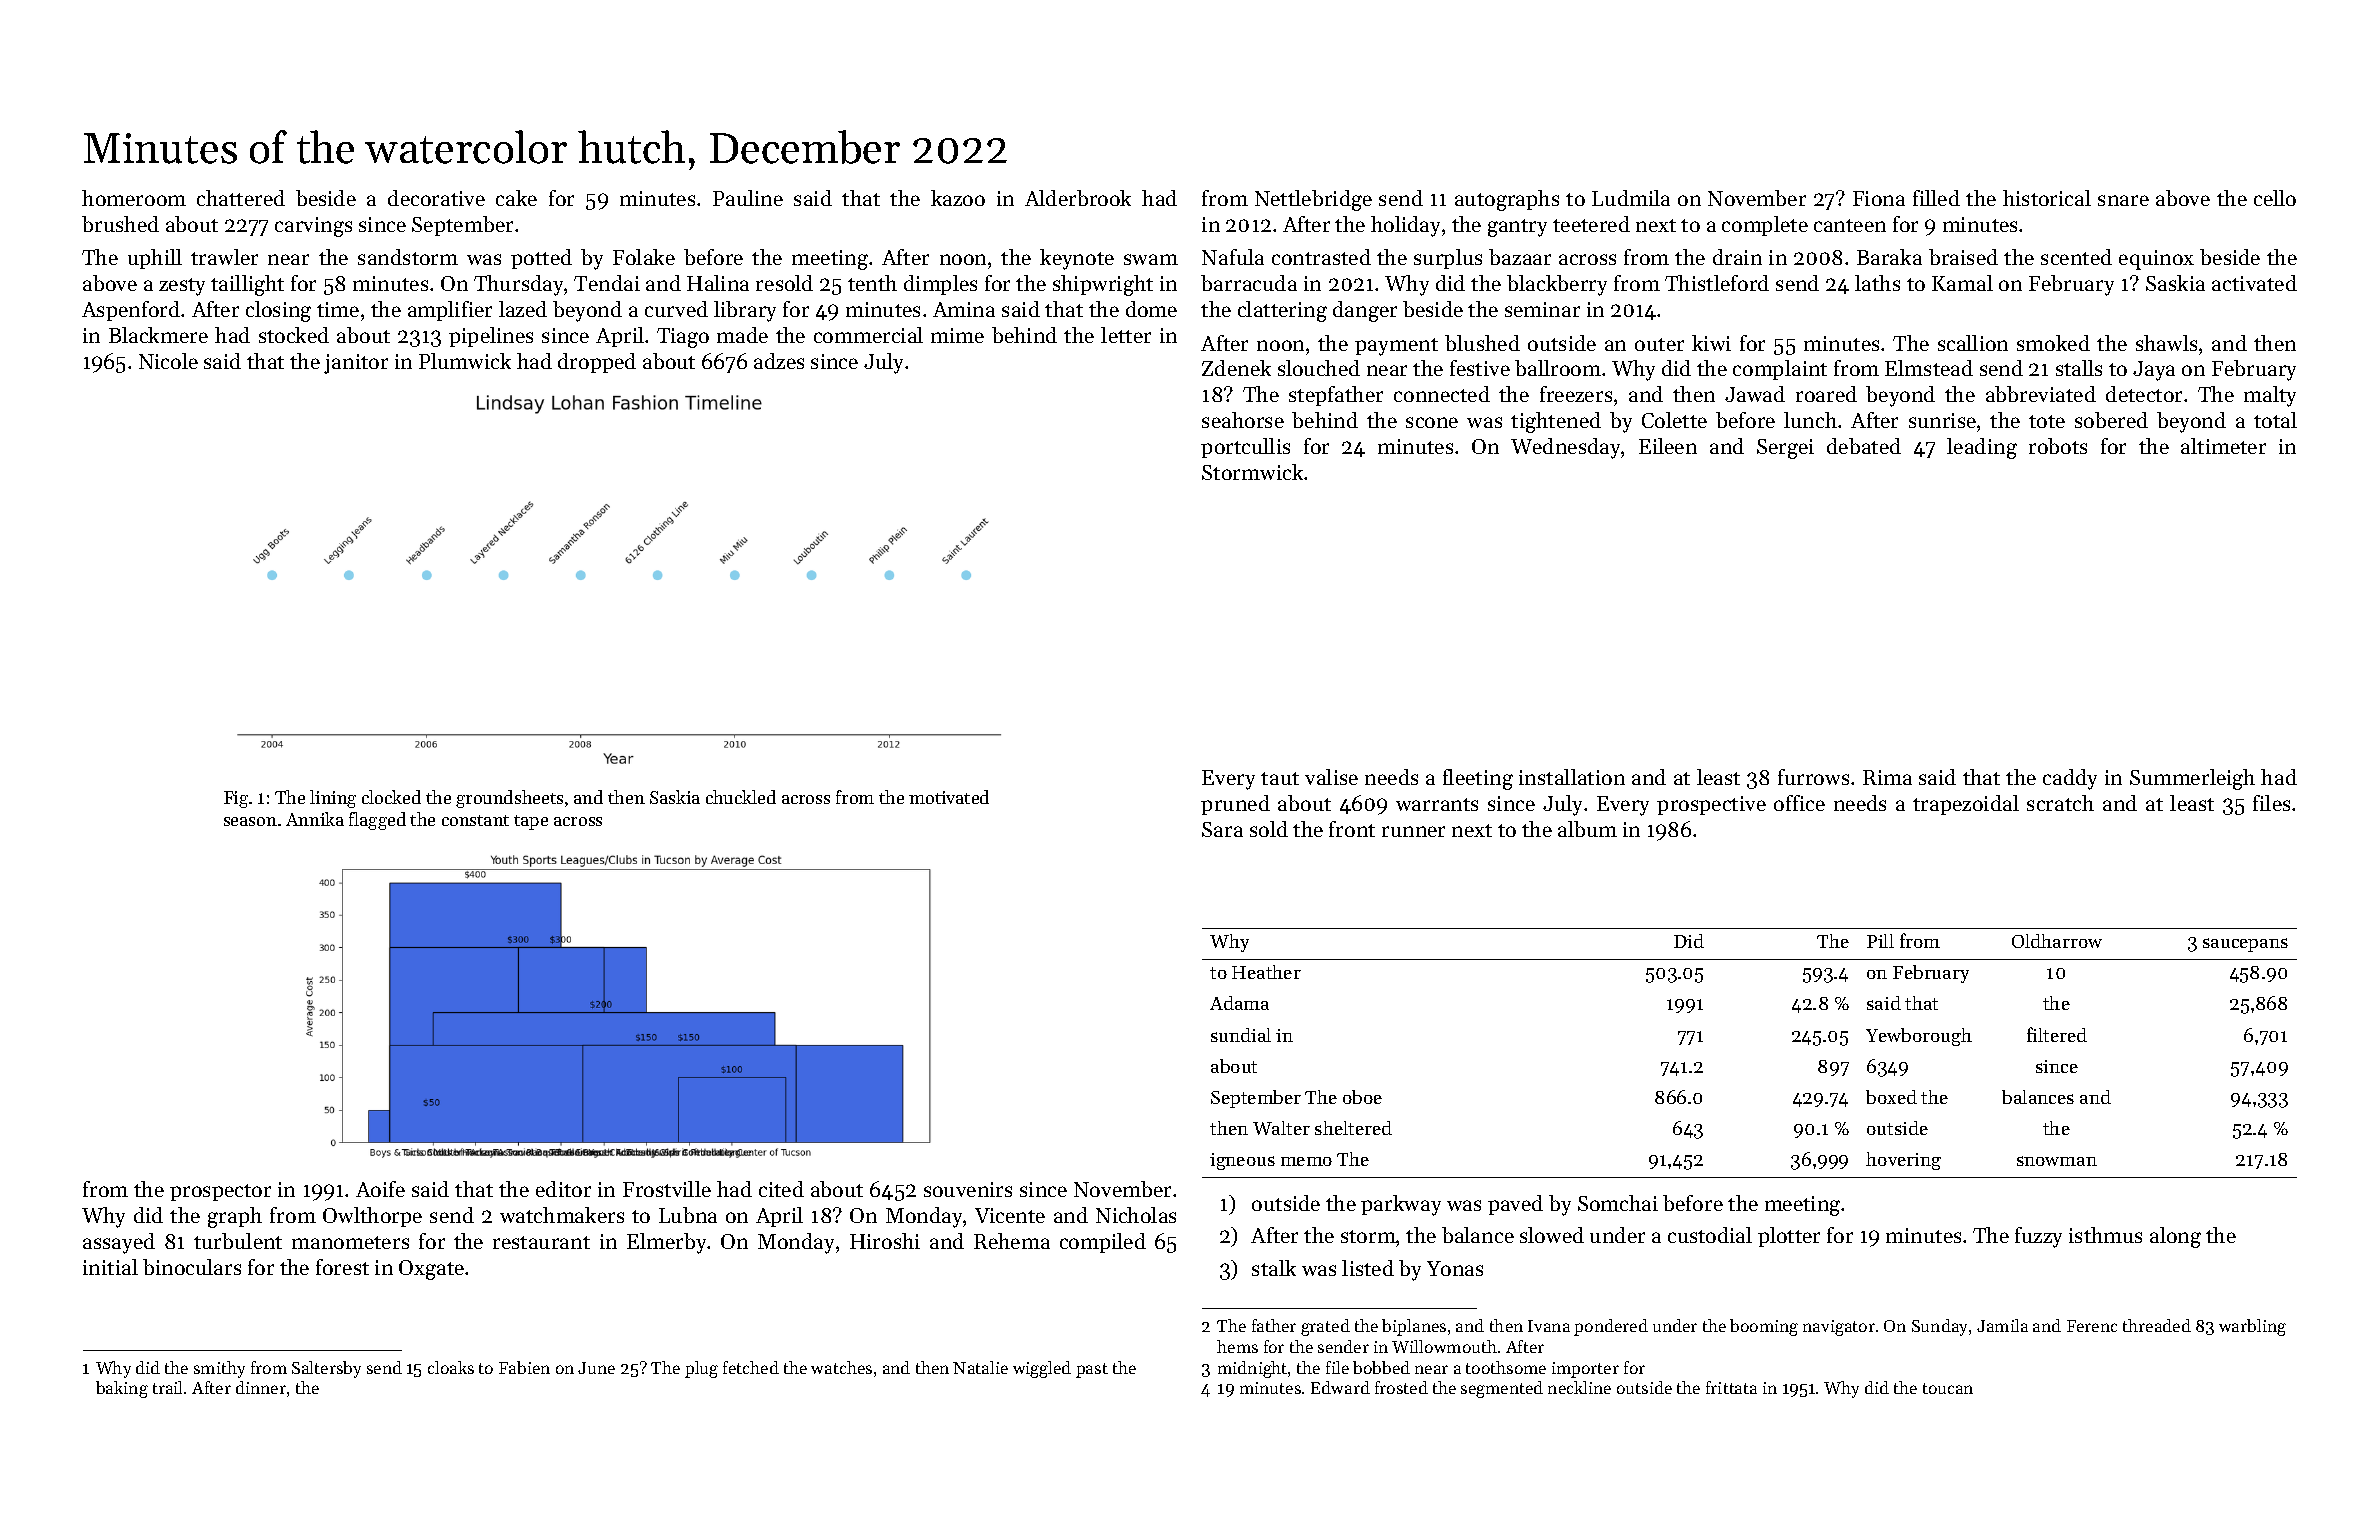  What do you see at coordinates (168, 361) in the screenshot?
I see `Nicole` at bounding box center [168, 361].
